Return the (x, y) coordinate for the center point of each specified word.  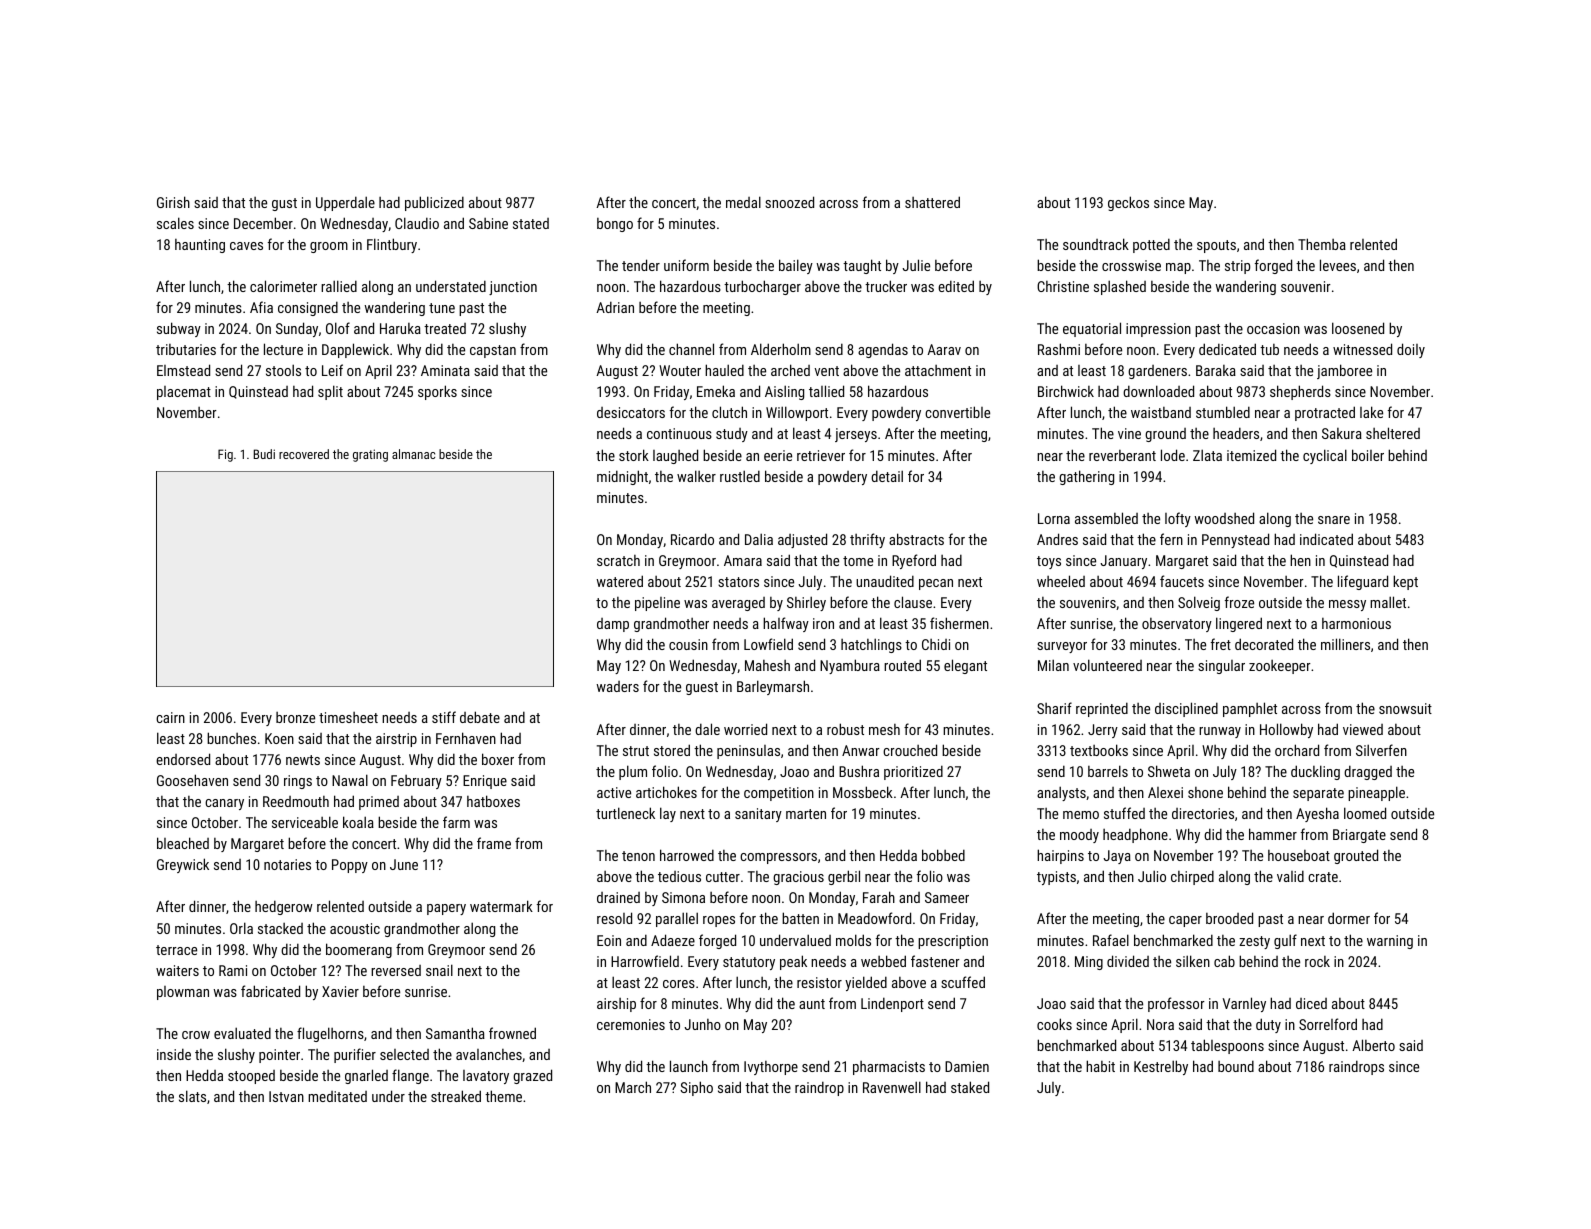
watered (619, 581)
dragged (1368, 772)
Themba (1322, 244)
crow (196, 1035)
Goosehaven (192, 780)
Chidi (936, 644)
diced (1311, 1003)
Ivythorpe (771, 1068)
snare (1334, 520)
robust (845, 729)
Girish (173, 202)
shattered (932, 202)
